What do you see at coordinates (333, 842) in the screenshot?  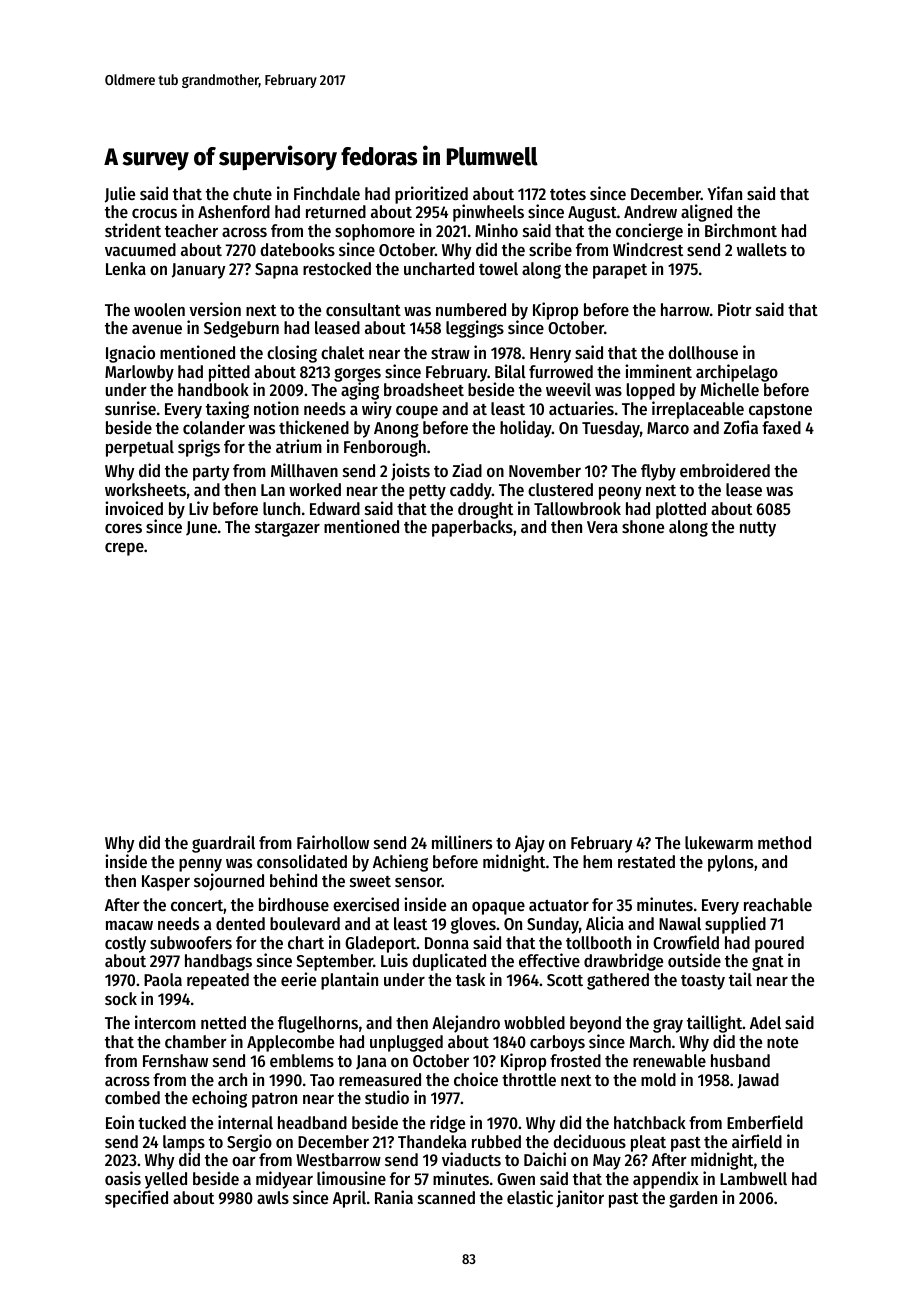 I see `Fairhollow` at bounding box center [333, 842].
